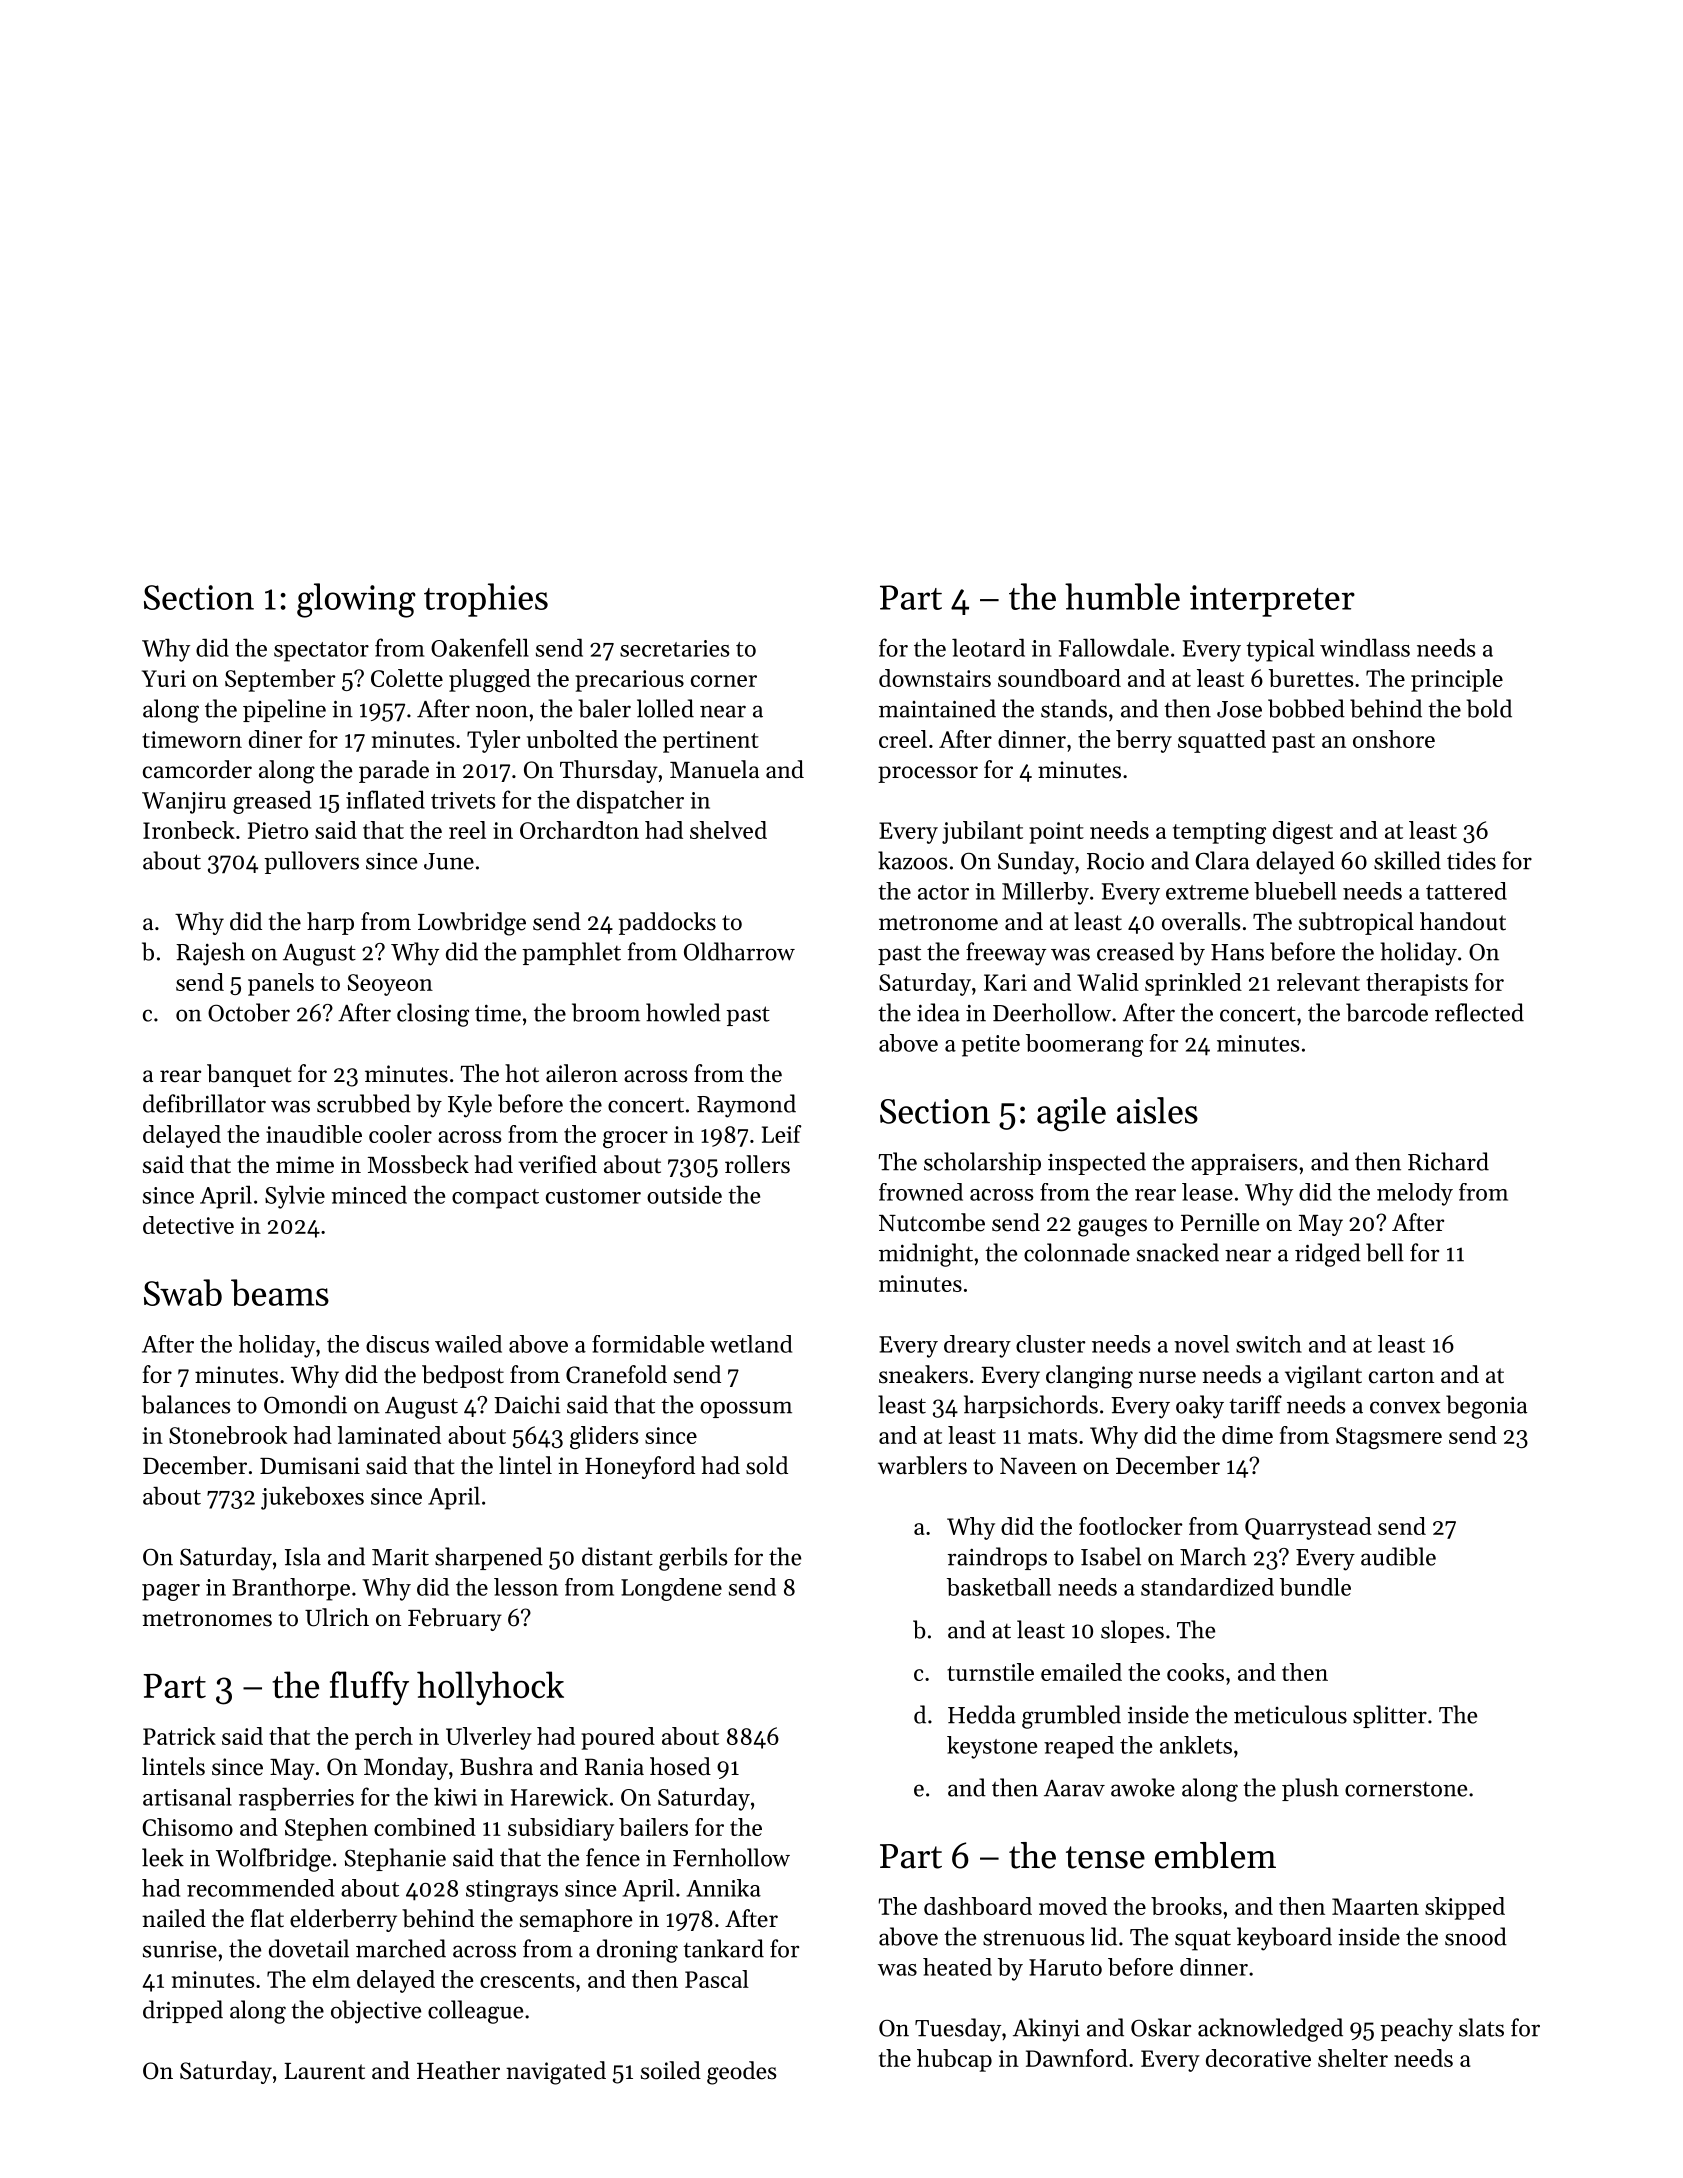 The width and height of the image is (1683, 2178). I want to click on trophies, so click(486, 600).
